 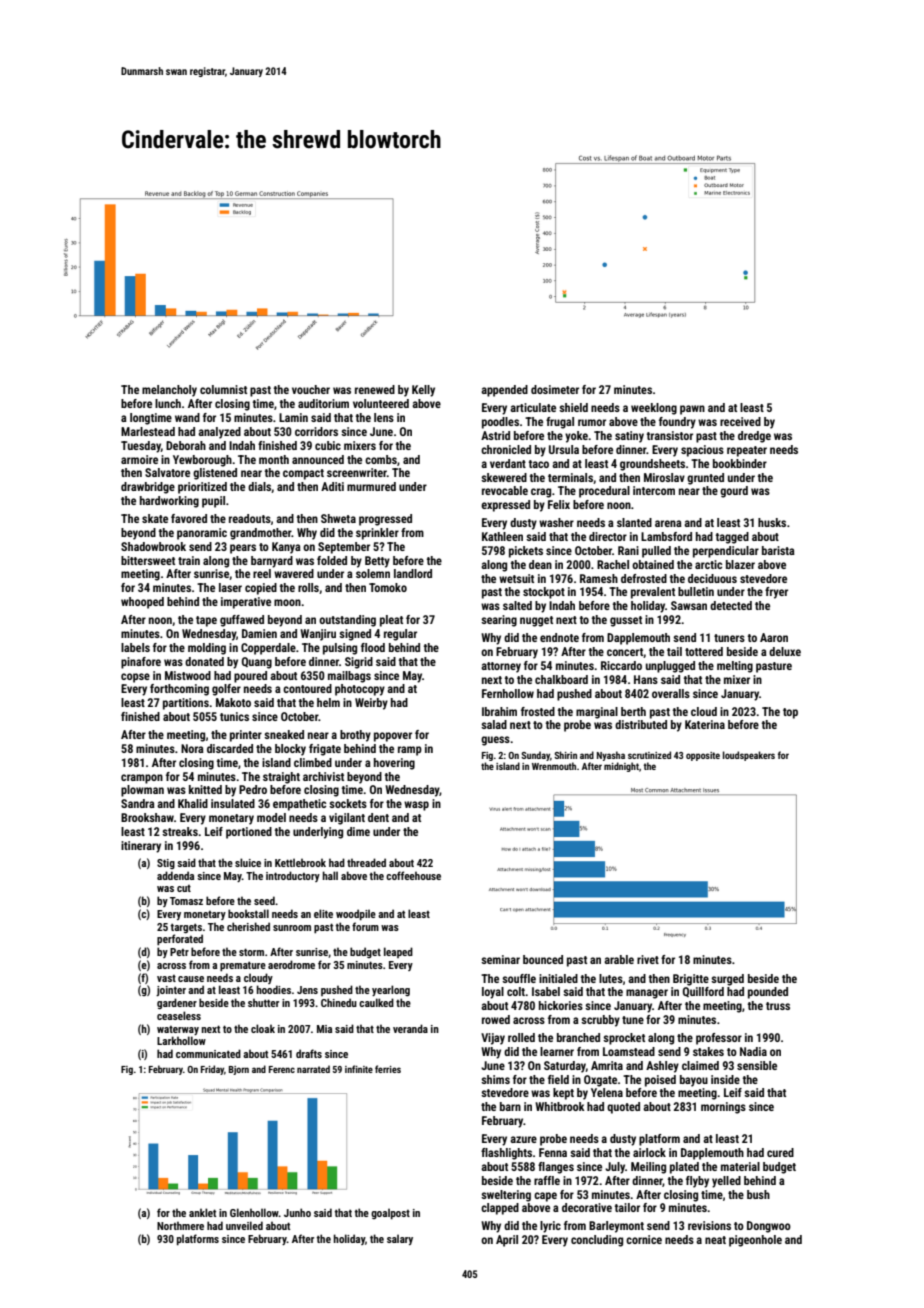 What do you see at coordinates (139, 459) in the image?
I see `armoire` at bounding box center [139, 459].
